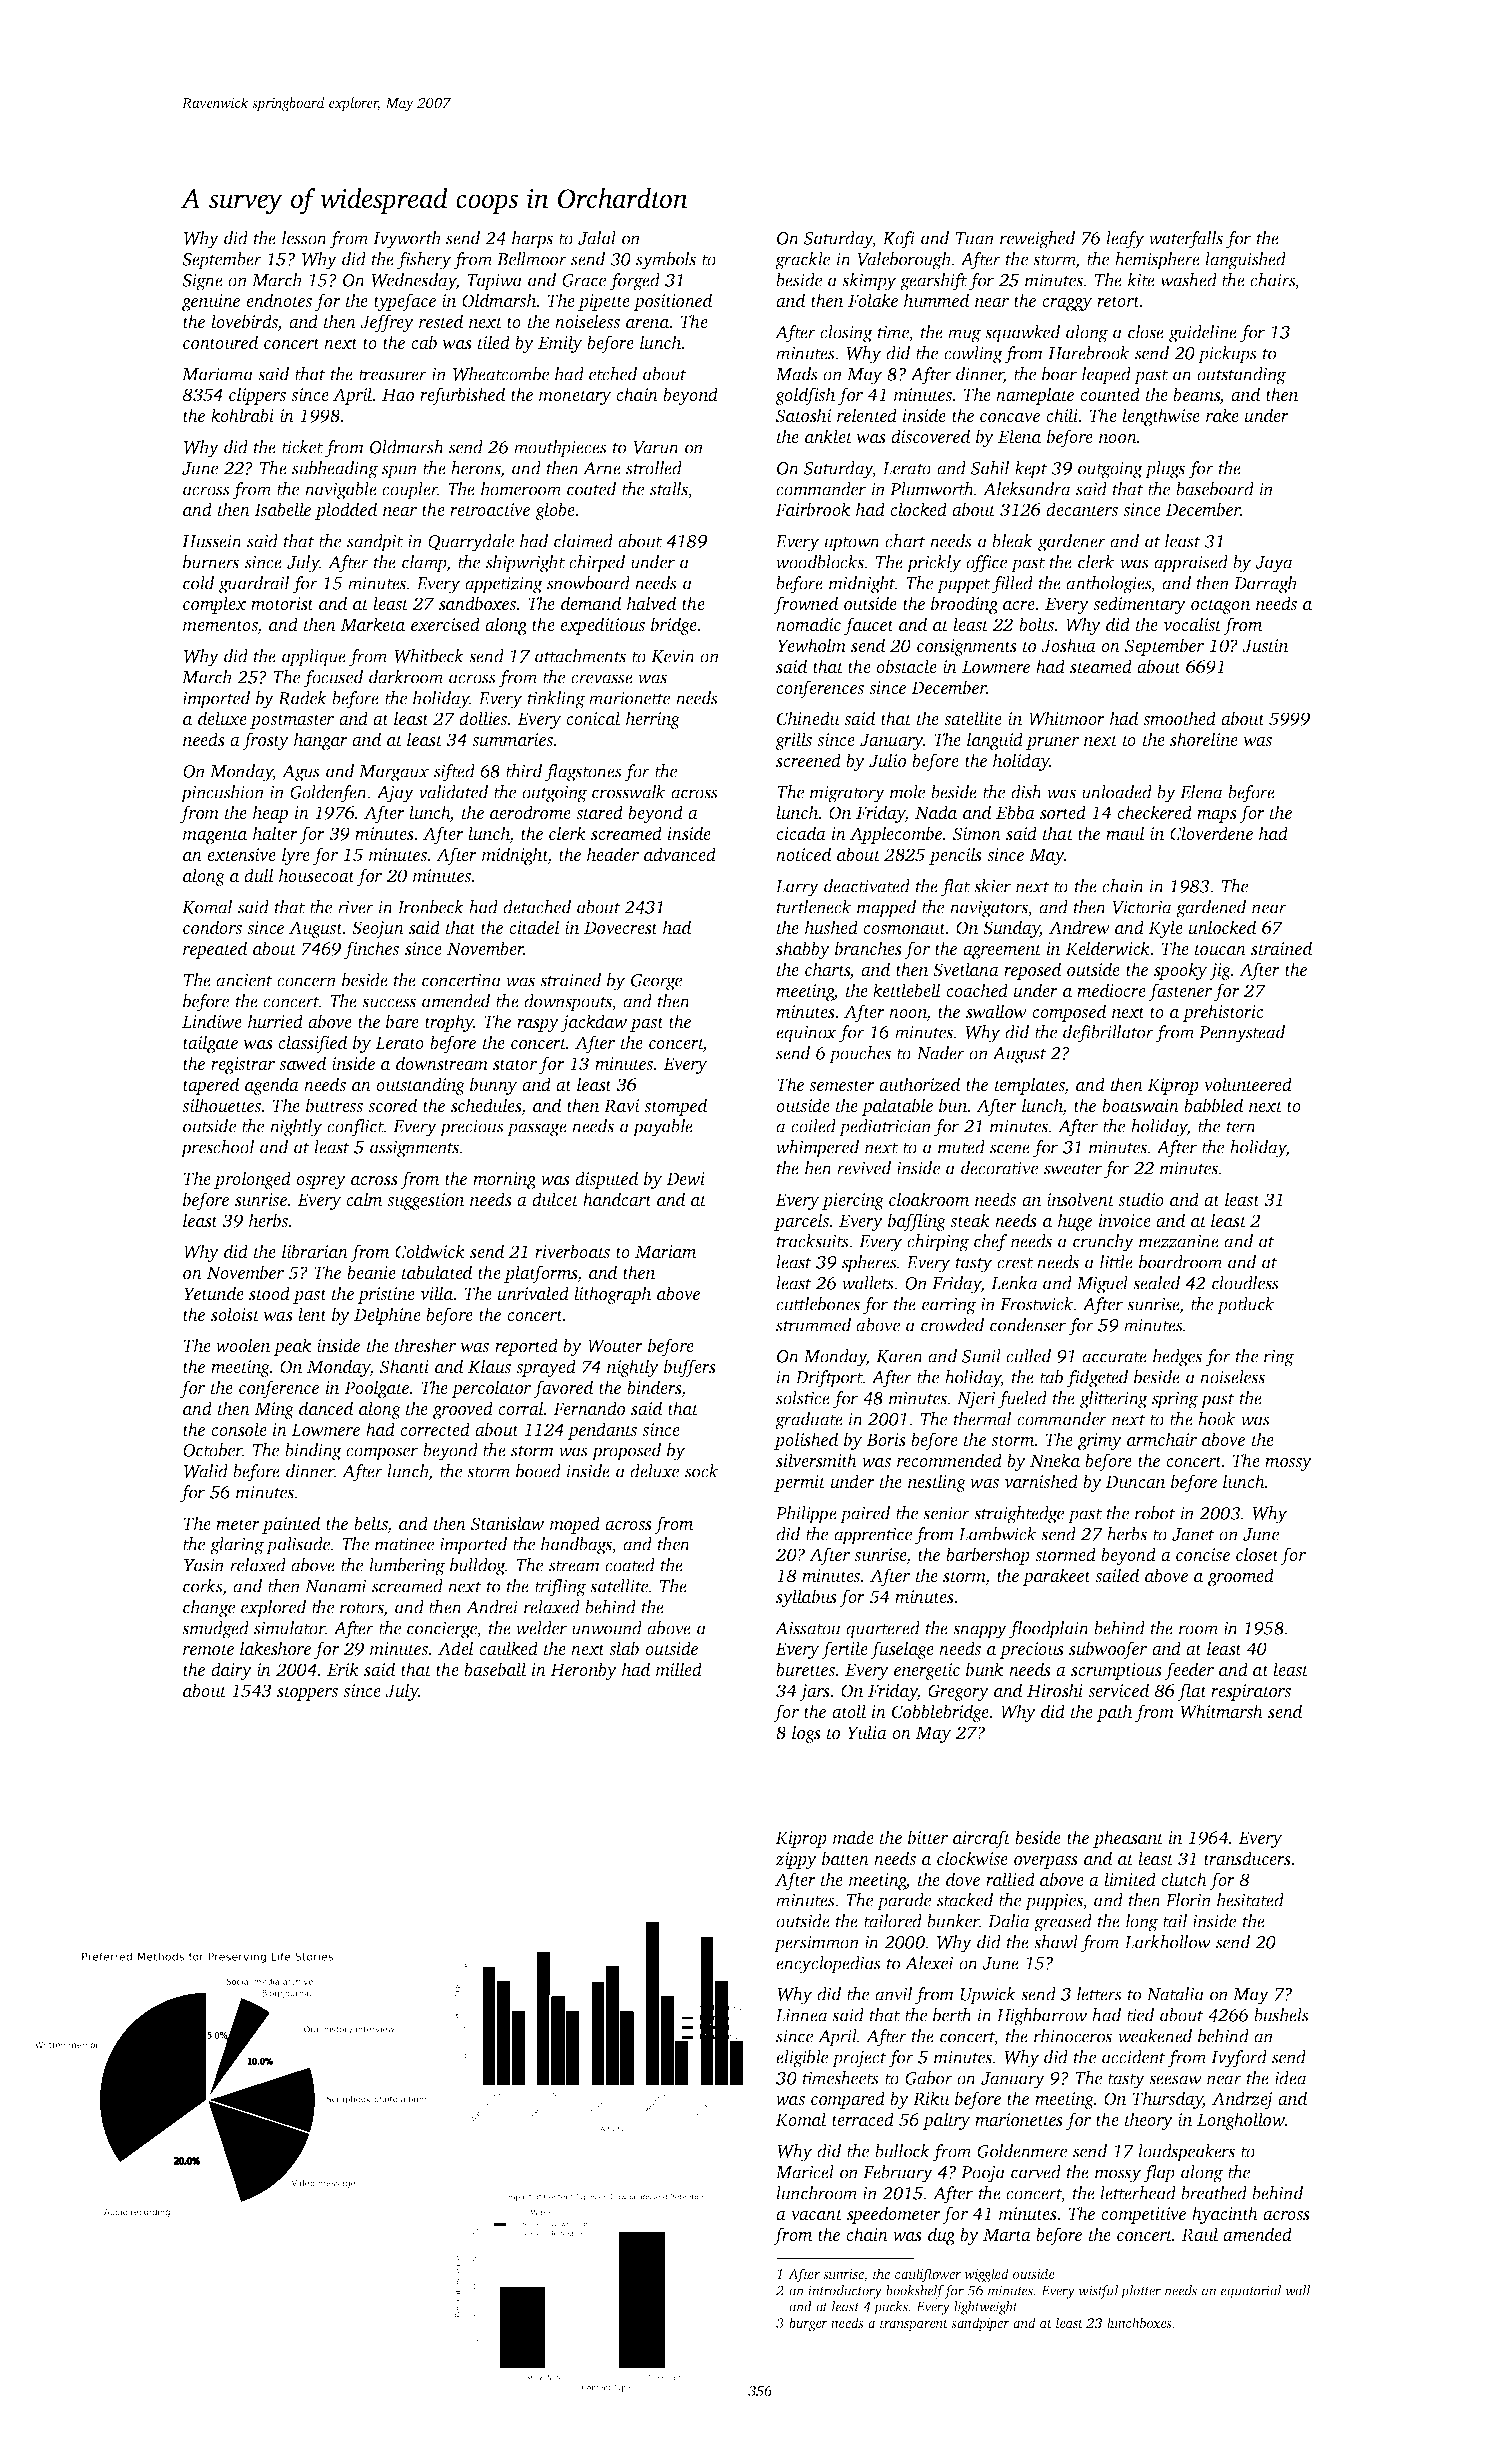  Describe the element at coordinates (304, 238) in the page. I see `lesson` at that location.
